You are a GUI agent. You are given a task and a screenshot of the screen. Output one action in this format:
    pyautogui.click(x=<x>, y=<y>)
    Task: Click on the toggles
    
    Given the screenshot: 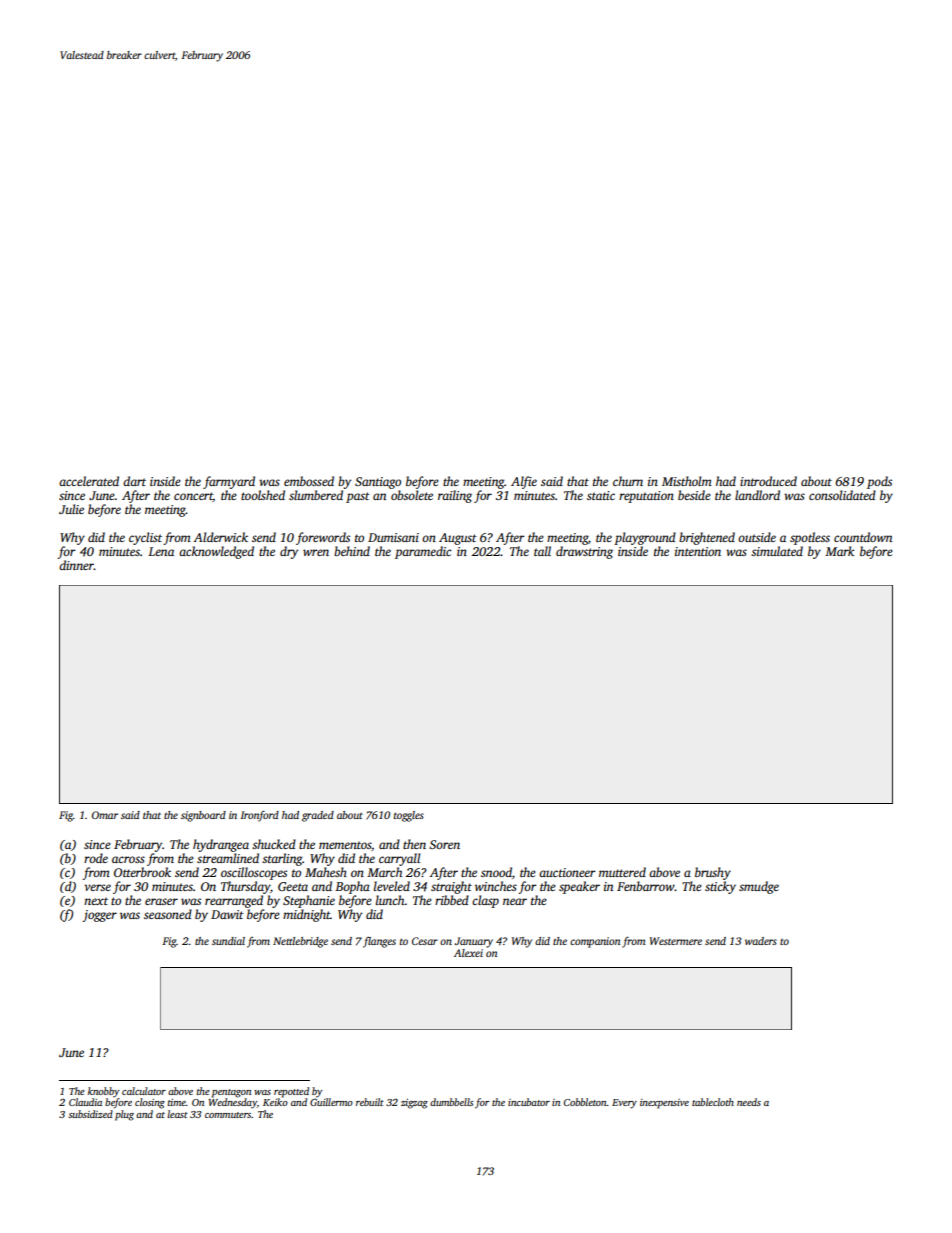 What is the action you would take?
    pyautogui.click(x=409, y=816)
